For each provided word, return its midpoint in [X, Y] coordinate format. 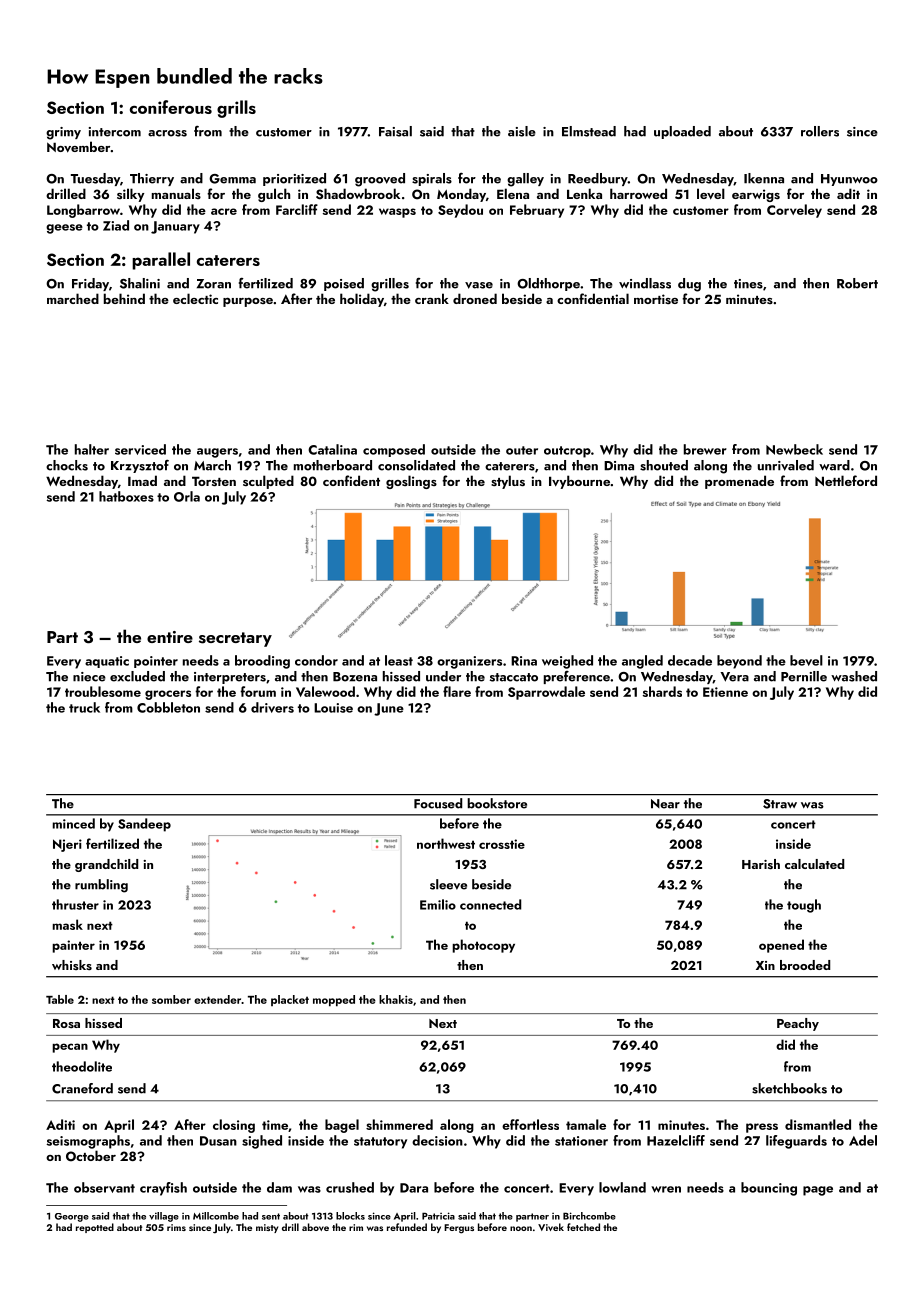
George [72, 1217]
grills [236, 109]
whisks [72, 965]
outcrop [567, 452]
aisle [522, 131]
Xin [765, 965]
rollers [820, 131]
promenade [739, 482]
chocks [67, 465]
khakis [396, 999]
